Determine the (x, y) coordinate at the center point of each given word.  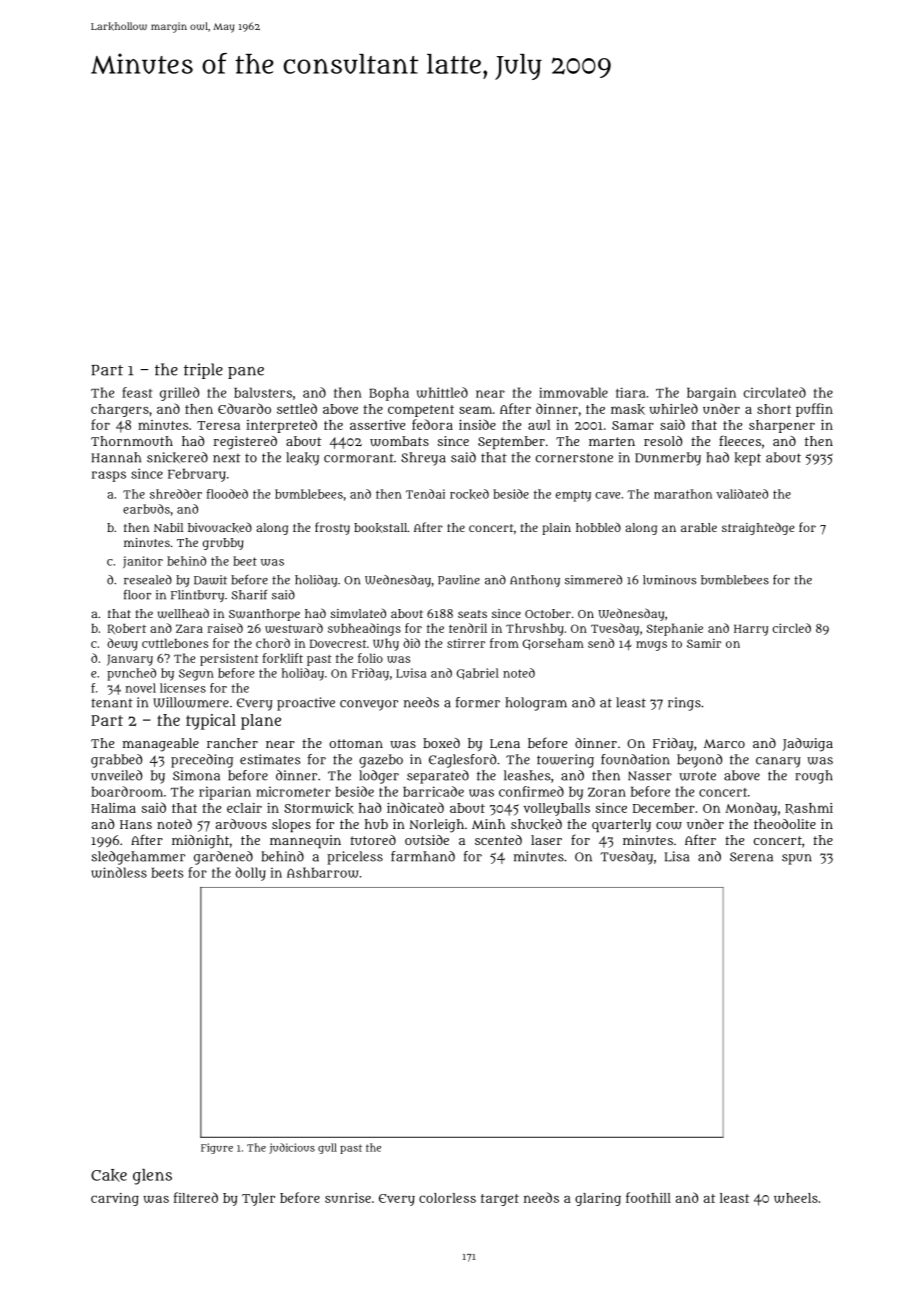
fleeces (740, 440)
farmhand (423, 856)
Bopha (389, 394)
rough (814, 777)
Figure (217, 1148)
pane (246, 373)
